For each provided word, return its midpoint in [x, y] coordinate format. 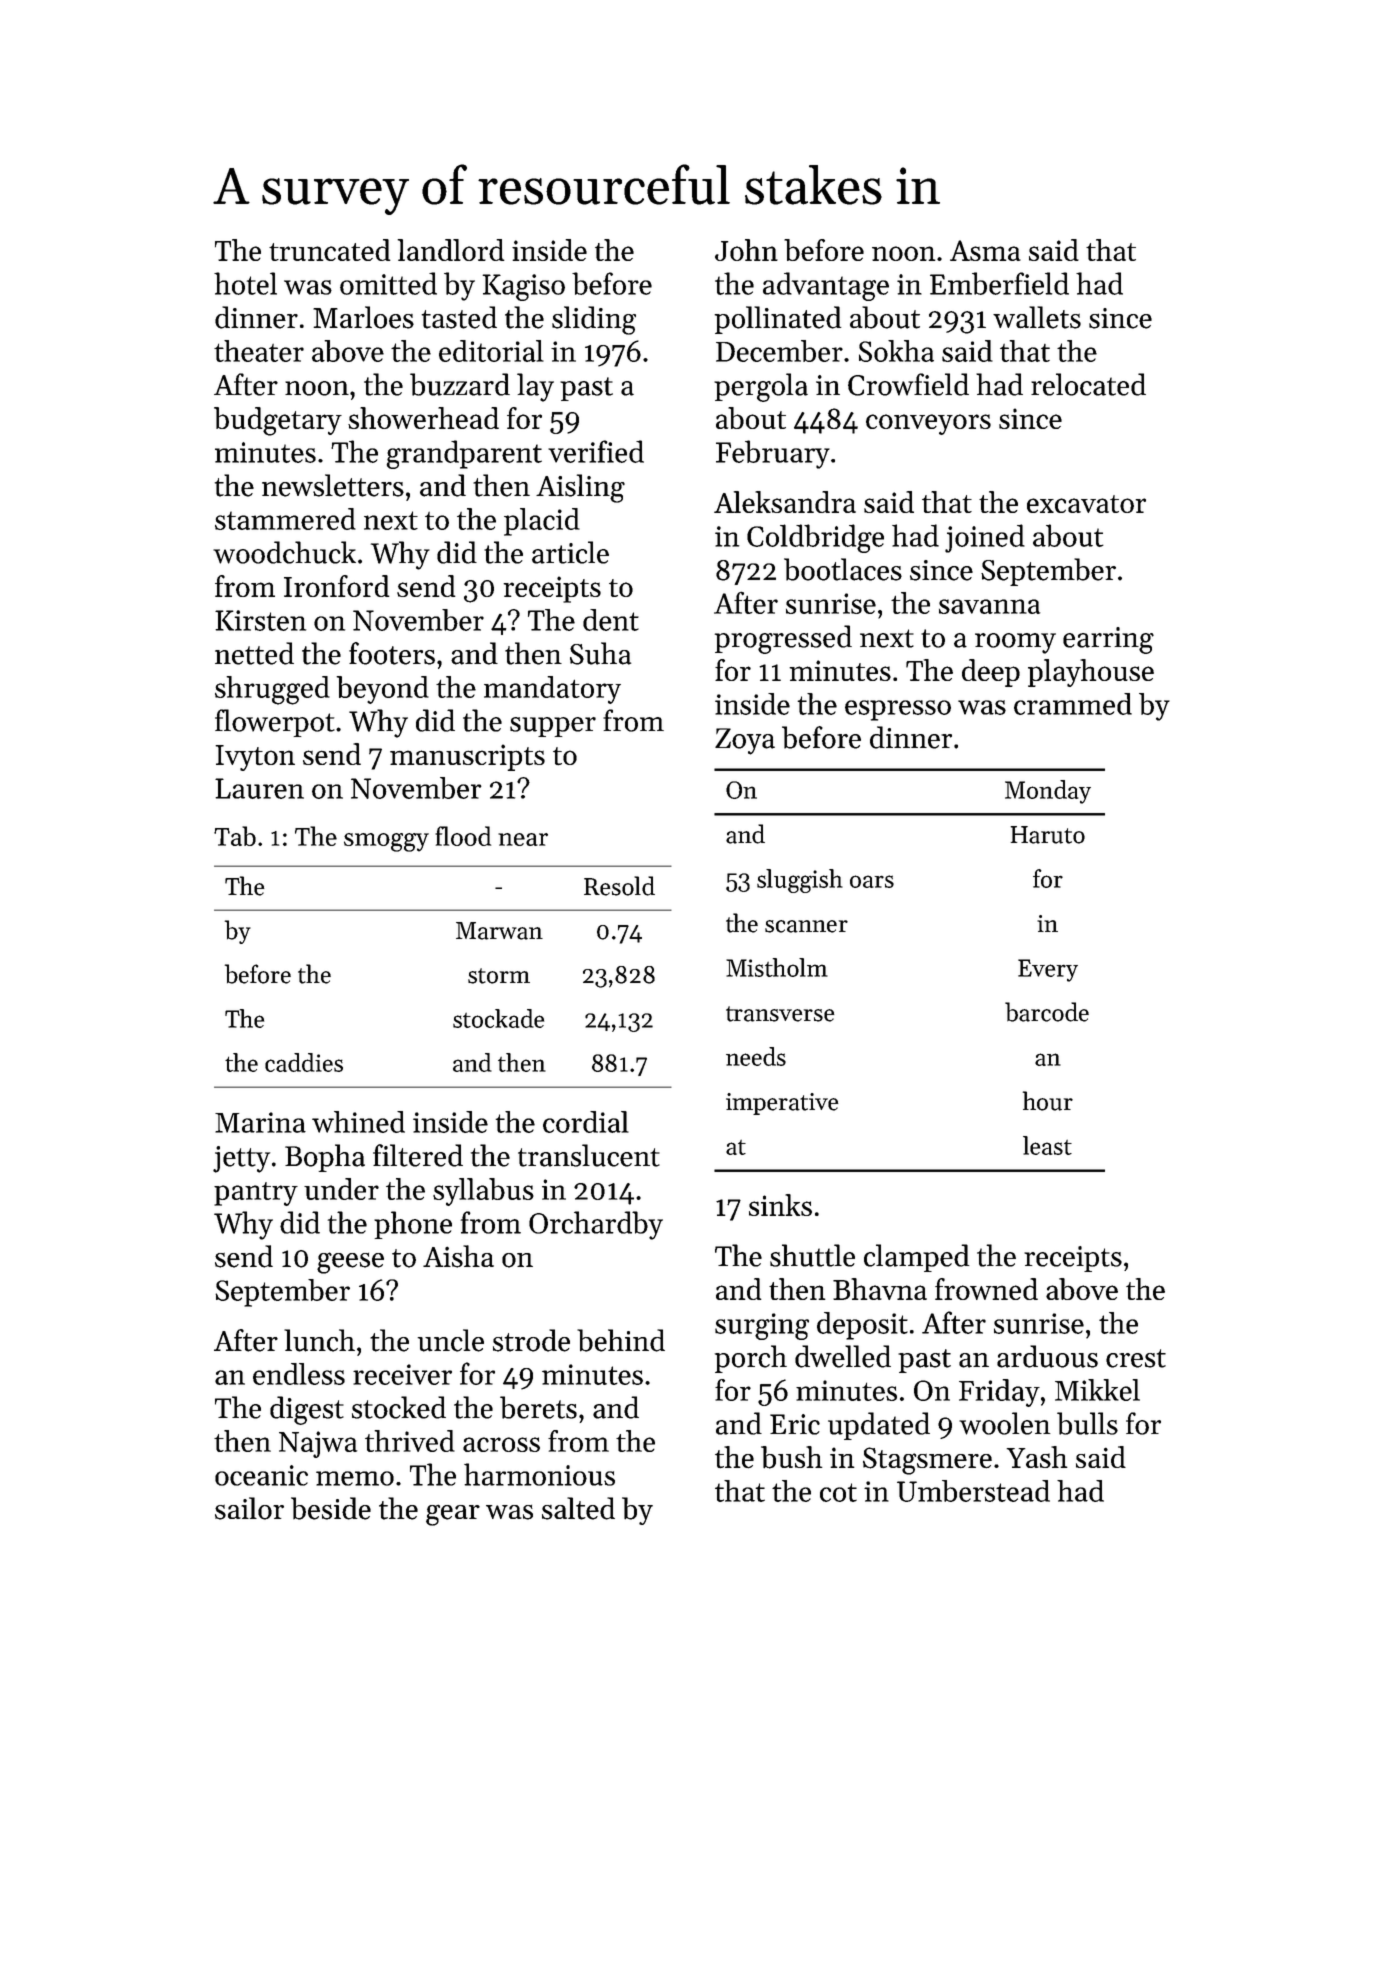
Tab [235, 836]
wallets [1037, 317]
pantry [256, 1194]
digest [307, 1410]
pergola [761, 387]
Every [1048, 970]
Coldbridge [815, 538]
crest [1136, 1358]
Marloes [363, 317]
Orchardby [596, 1225]
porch [751, 1359]
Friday [999, 1393]
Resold [619, 886]
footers [392, 653]
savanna [989, 606]
